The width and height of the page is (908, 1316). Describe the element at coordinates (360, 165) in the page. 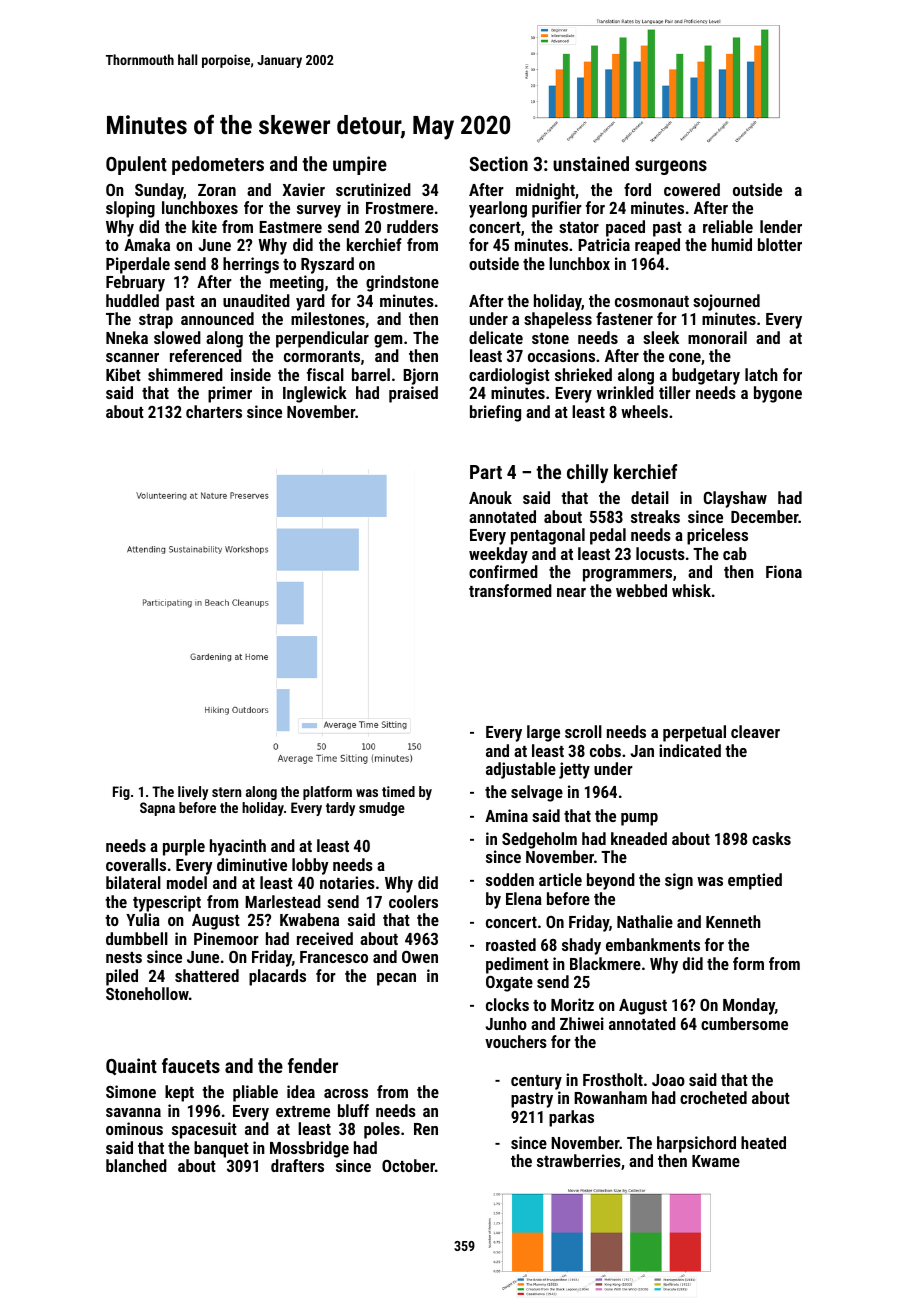

I see `umpire` at that location.
